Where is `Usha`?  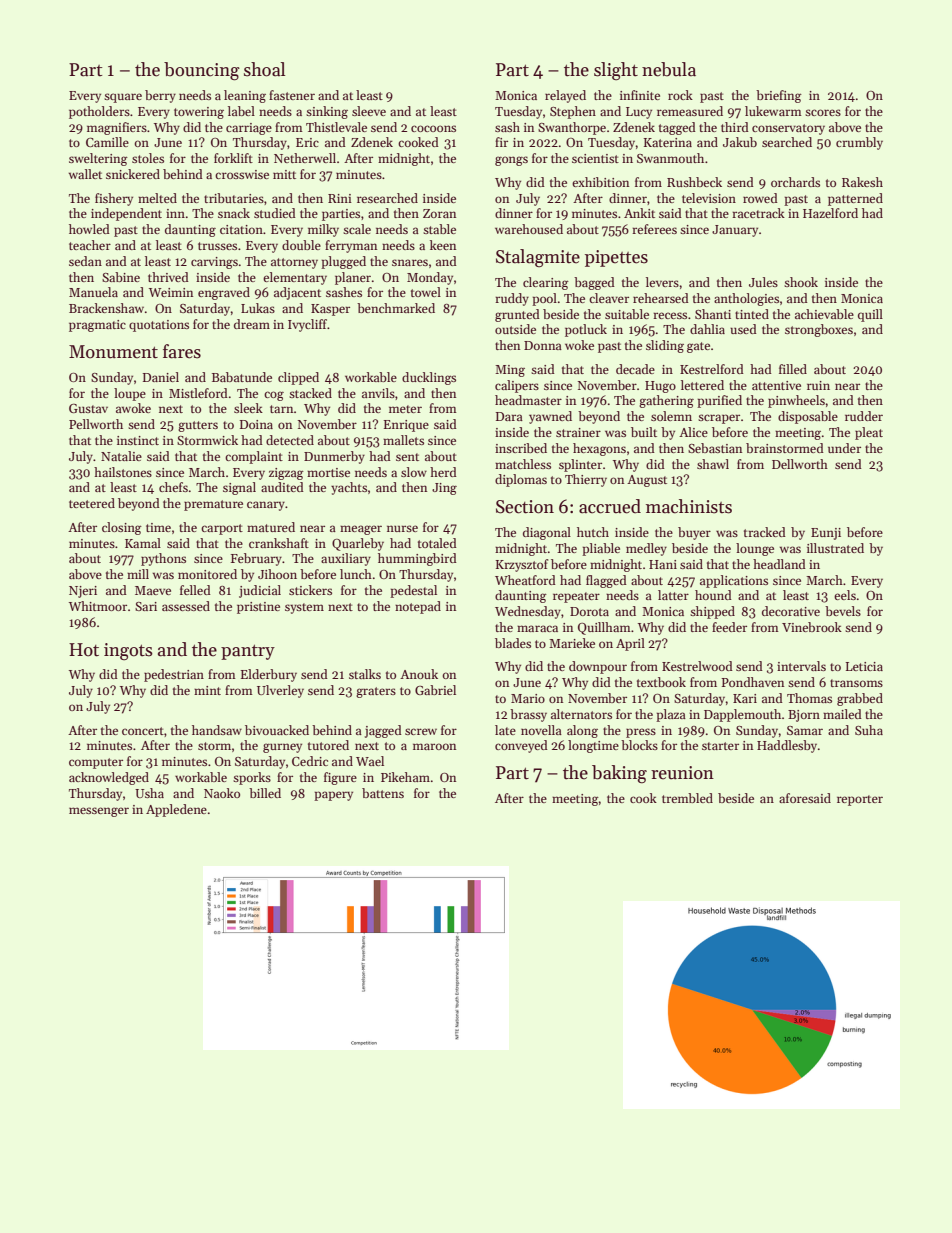
Usha is located at coordinates (149, 793).
